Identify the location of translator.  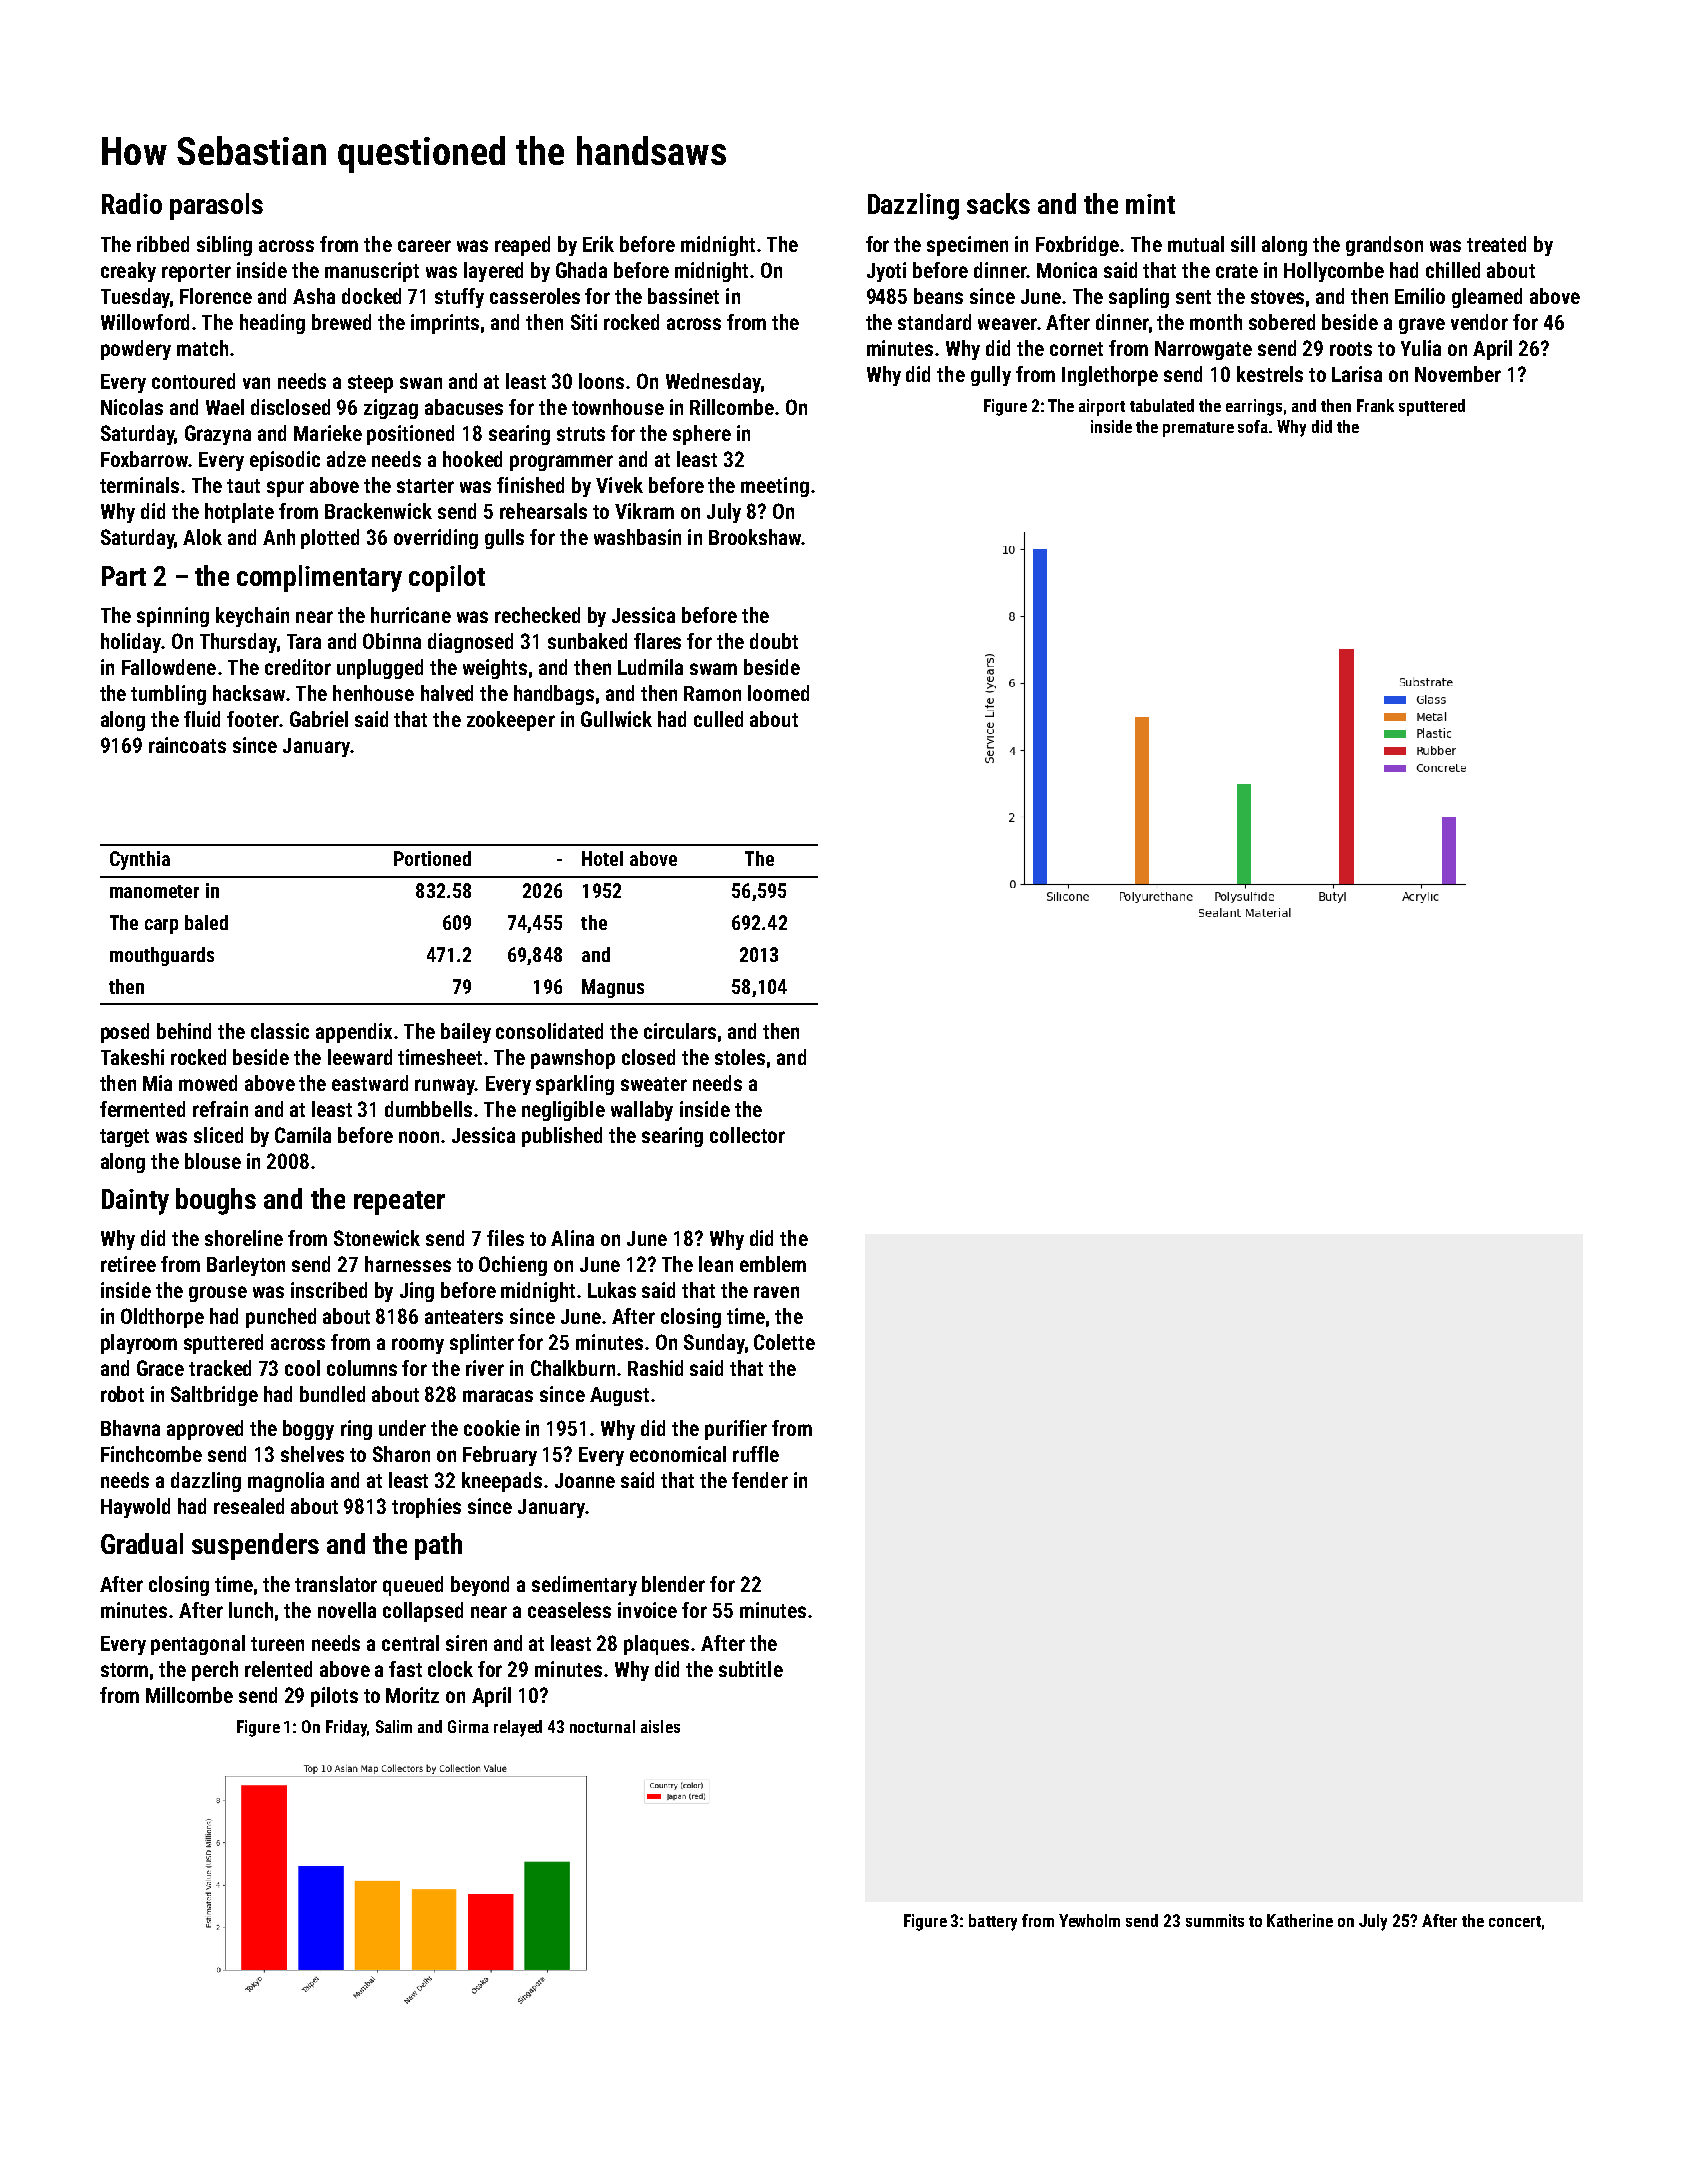
(336, 1584).
